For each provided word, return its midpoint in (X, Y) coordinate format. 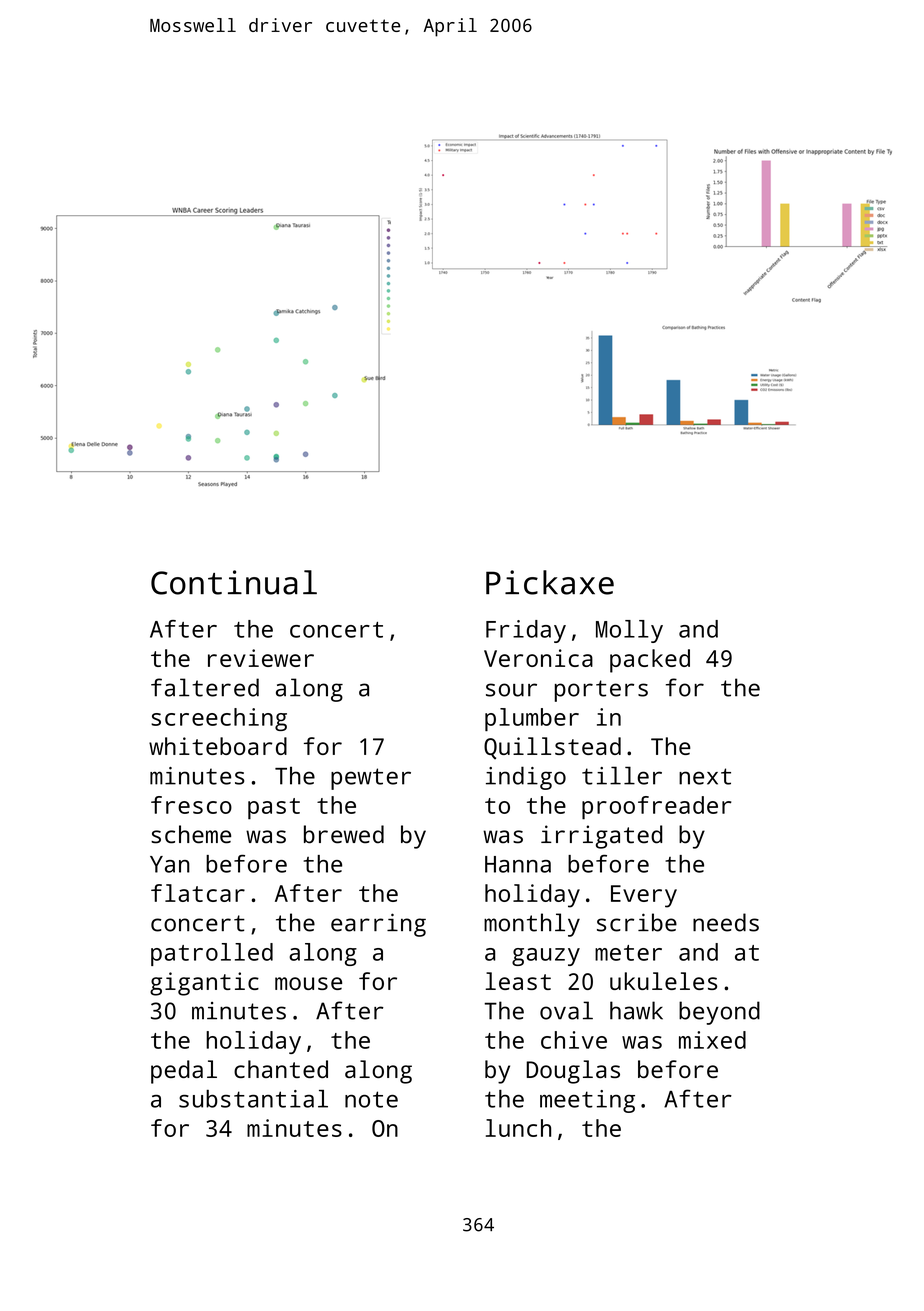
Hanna (518, 864)
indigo (526, 778)
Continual (234, 582)
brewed (344, 834)
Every (644, 896)
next (705, 776)
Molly (629, 631)
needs (726, 922)
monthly (532, 925)
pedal (184, 1072)
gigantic (204, 984)
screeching (219, 719)
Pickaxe (550, 582)
